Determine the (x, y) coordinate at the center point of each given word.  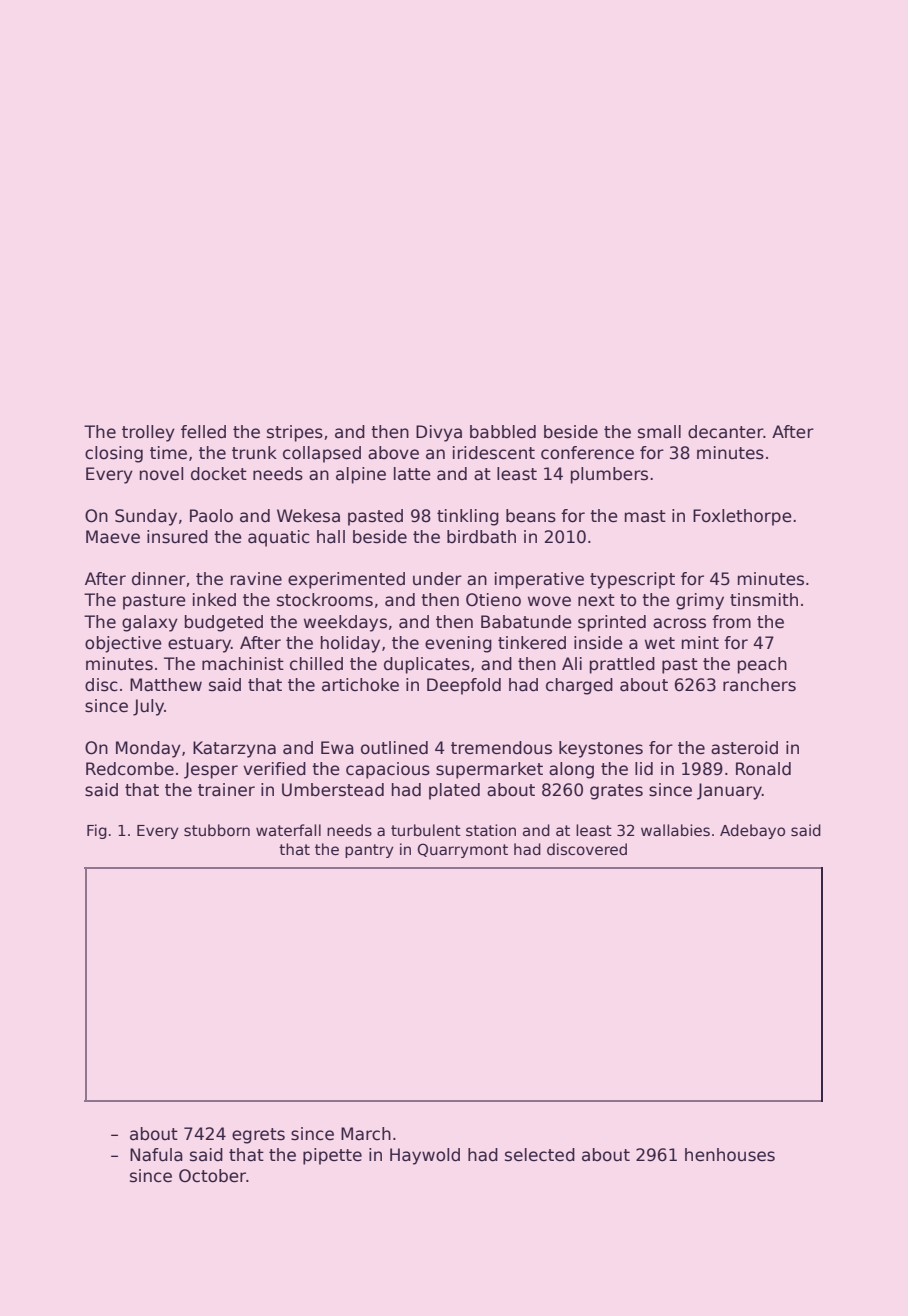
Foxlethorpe (742, 517)
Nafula (156, 1155)
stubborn (217, 830)
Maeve (113, 537)
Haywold (425, 1156)
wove (549, 601)
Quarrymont (462, 850)
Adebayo (752, 831)
